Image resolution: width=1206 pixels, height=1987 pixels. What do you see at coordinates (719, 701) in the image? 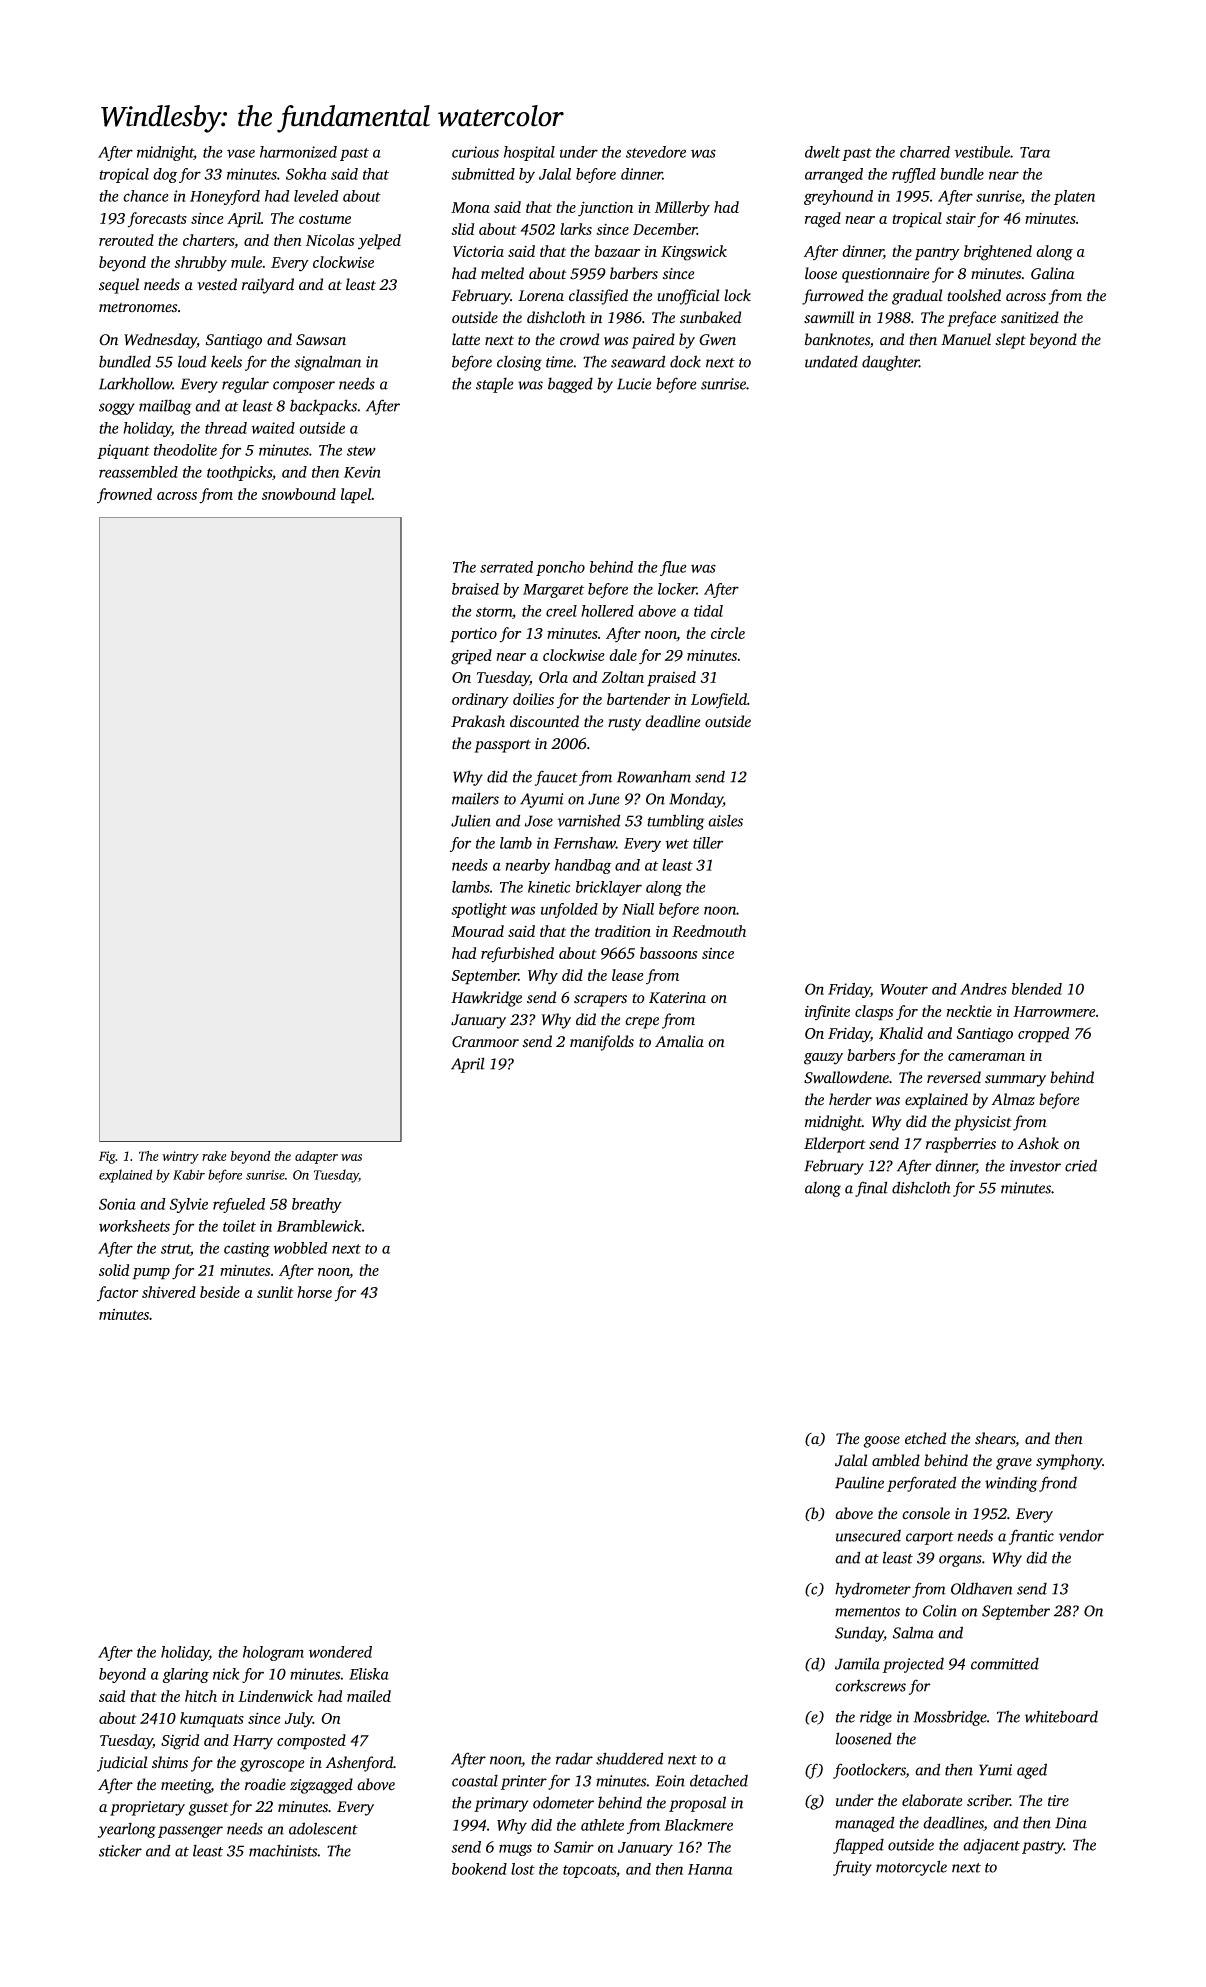
I see `Lowfield` at bounding box center [719, 701].
